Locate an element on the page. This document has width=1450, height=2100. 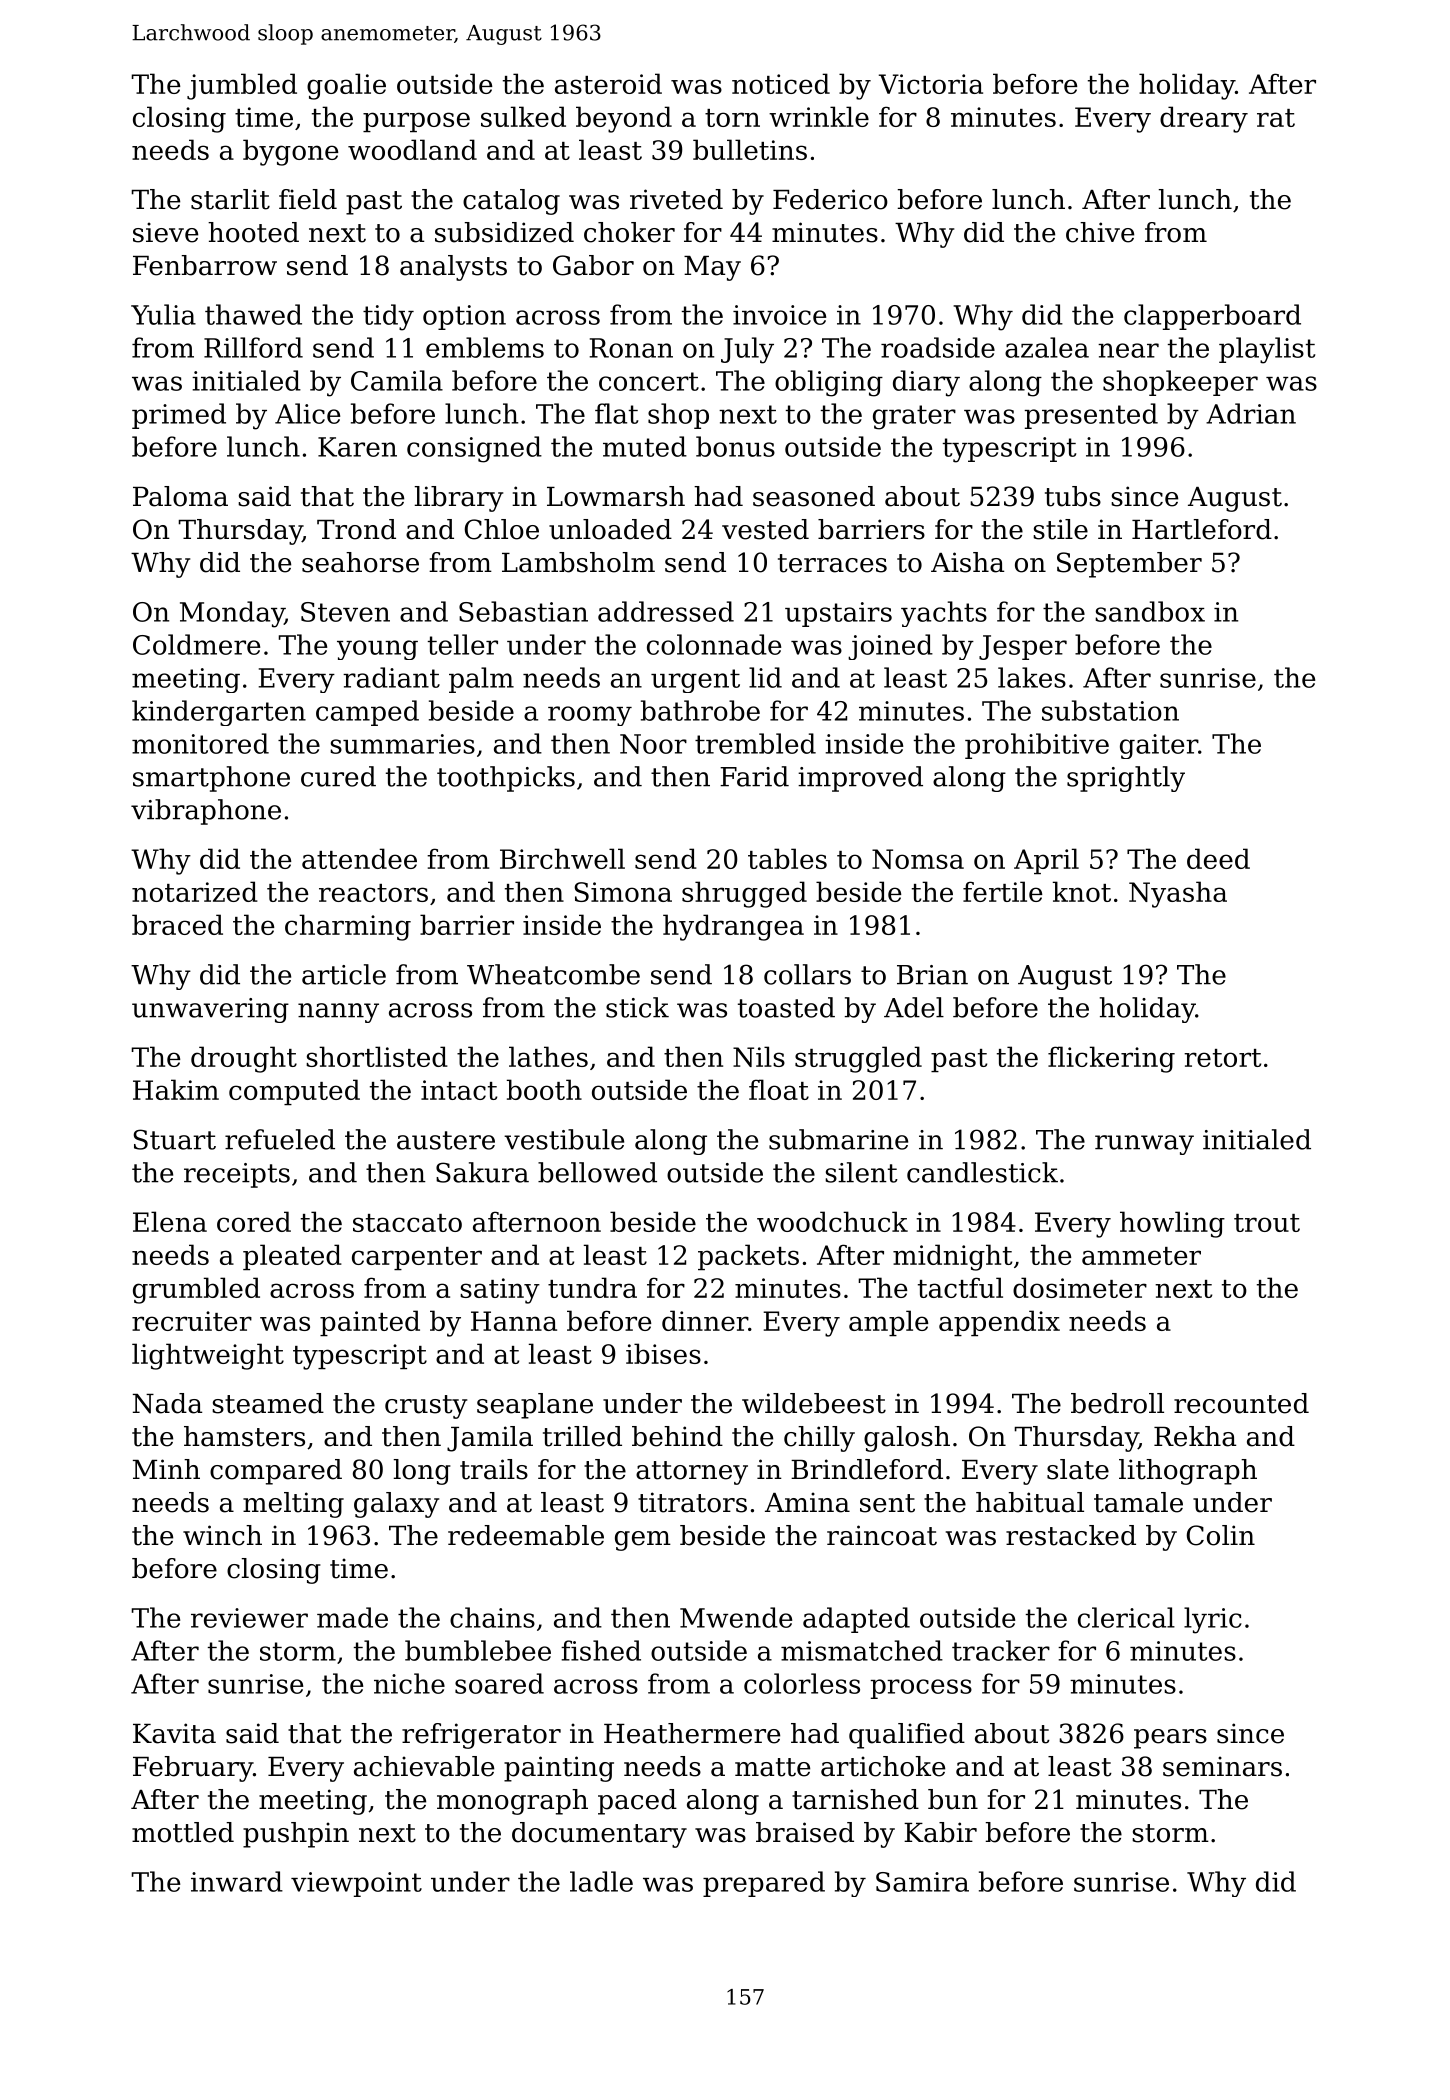
Hartleford is located at coordinates (1202, 529).
